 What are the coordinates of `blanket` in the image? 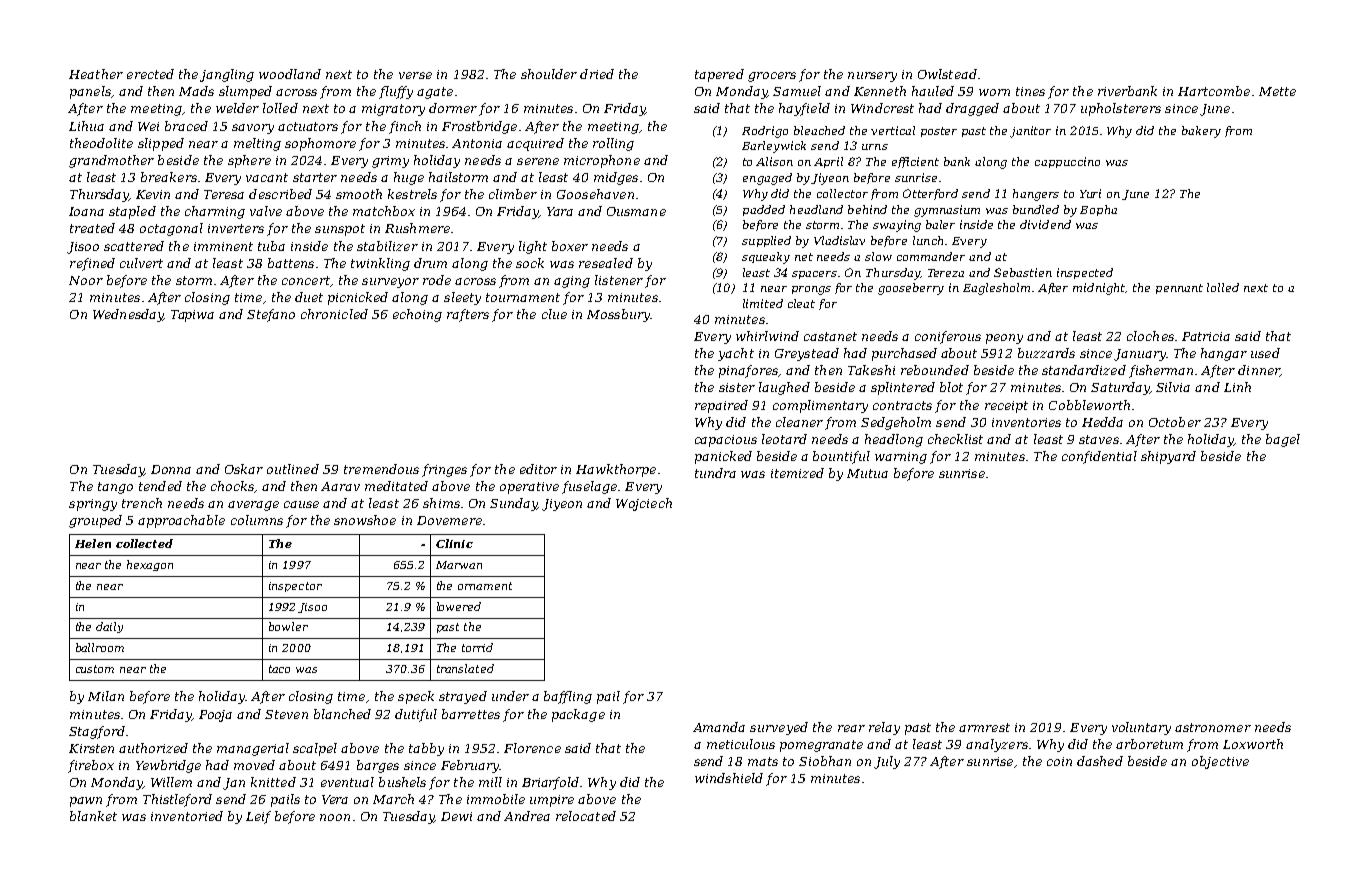 It's located at (93, 816).
